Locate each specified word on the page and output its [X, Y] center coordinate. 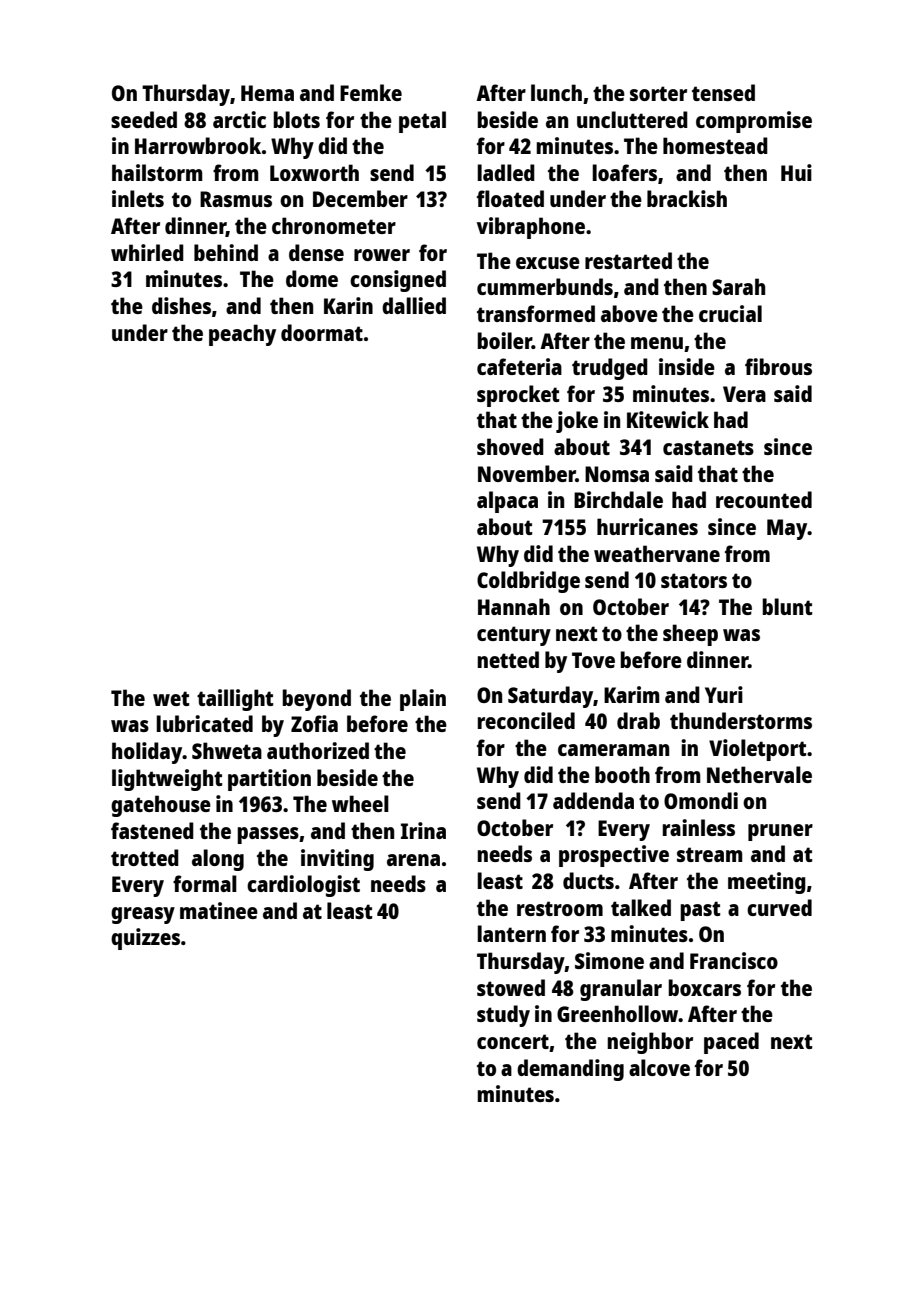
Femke [371, 92]
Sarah [738, 286]
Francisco [734, 960]
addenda [593, 800]
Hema [267, 93]
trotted [145, 857]
